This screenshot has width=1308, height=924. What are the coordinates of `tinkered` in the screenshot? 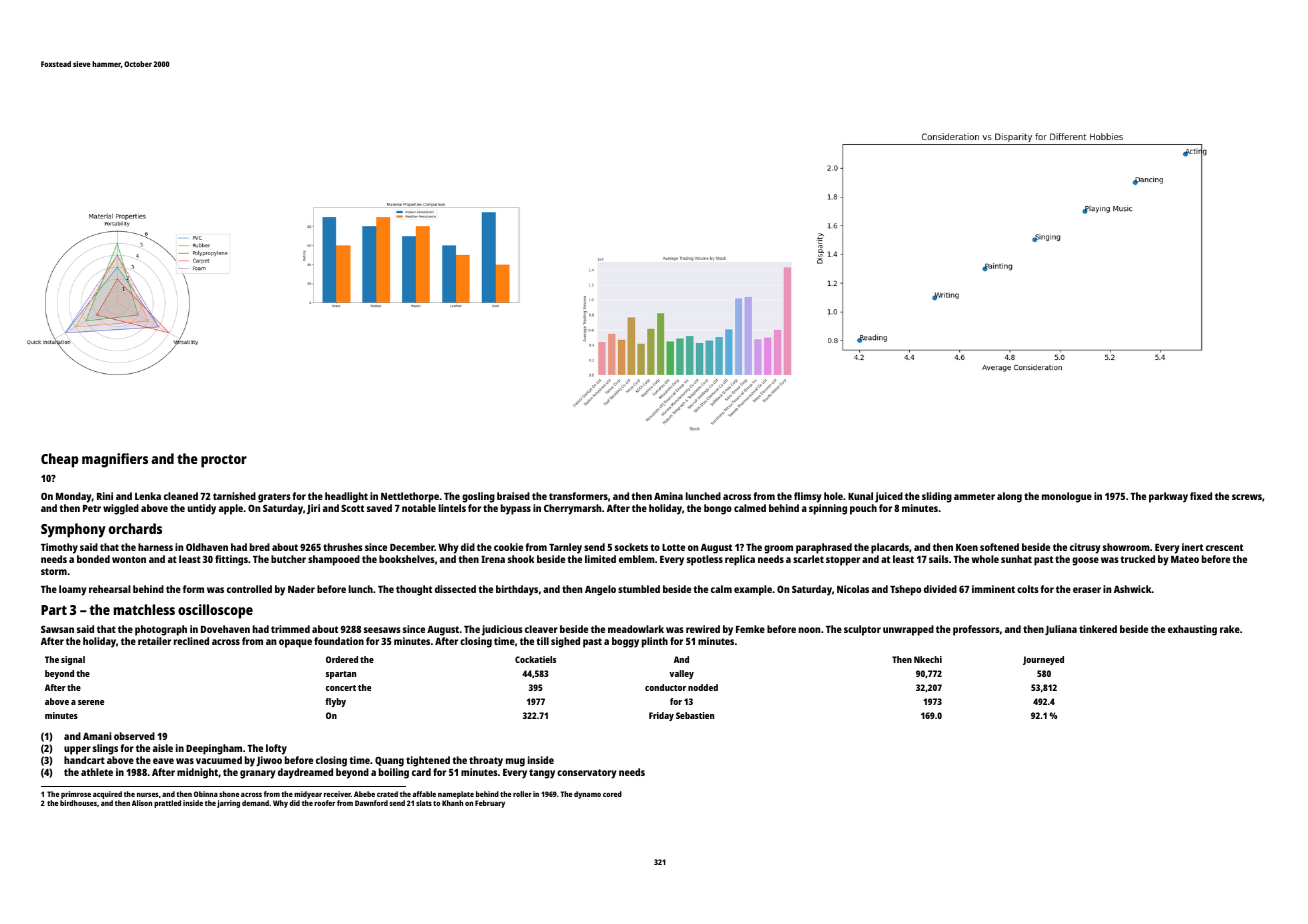 It's located at (1098, 629).
